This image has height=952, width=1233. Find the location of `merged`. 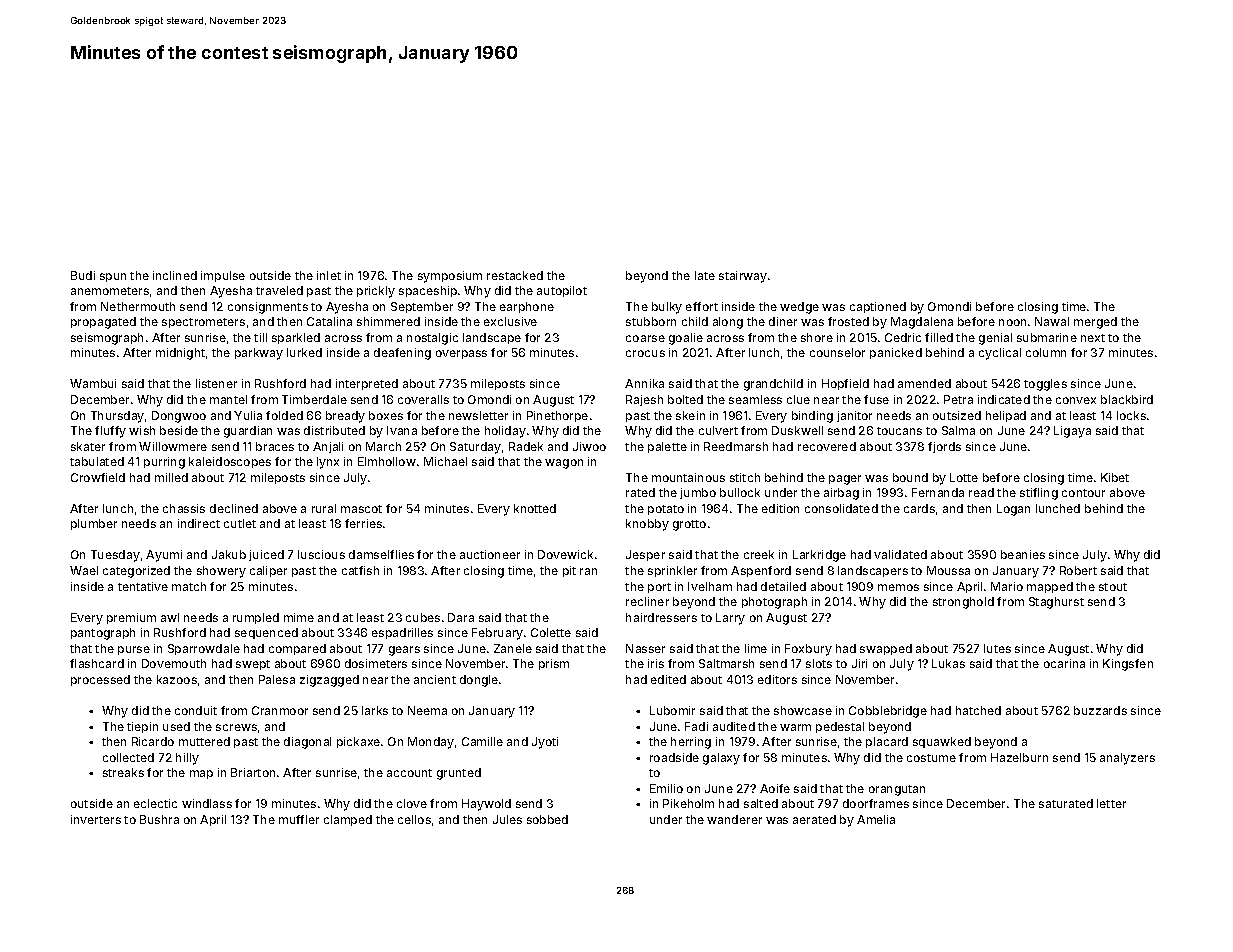

merged is located at coordinates (1095, 323).
